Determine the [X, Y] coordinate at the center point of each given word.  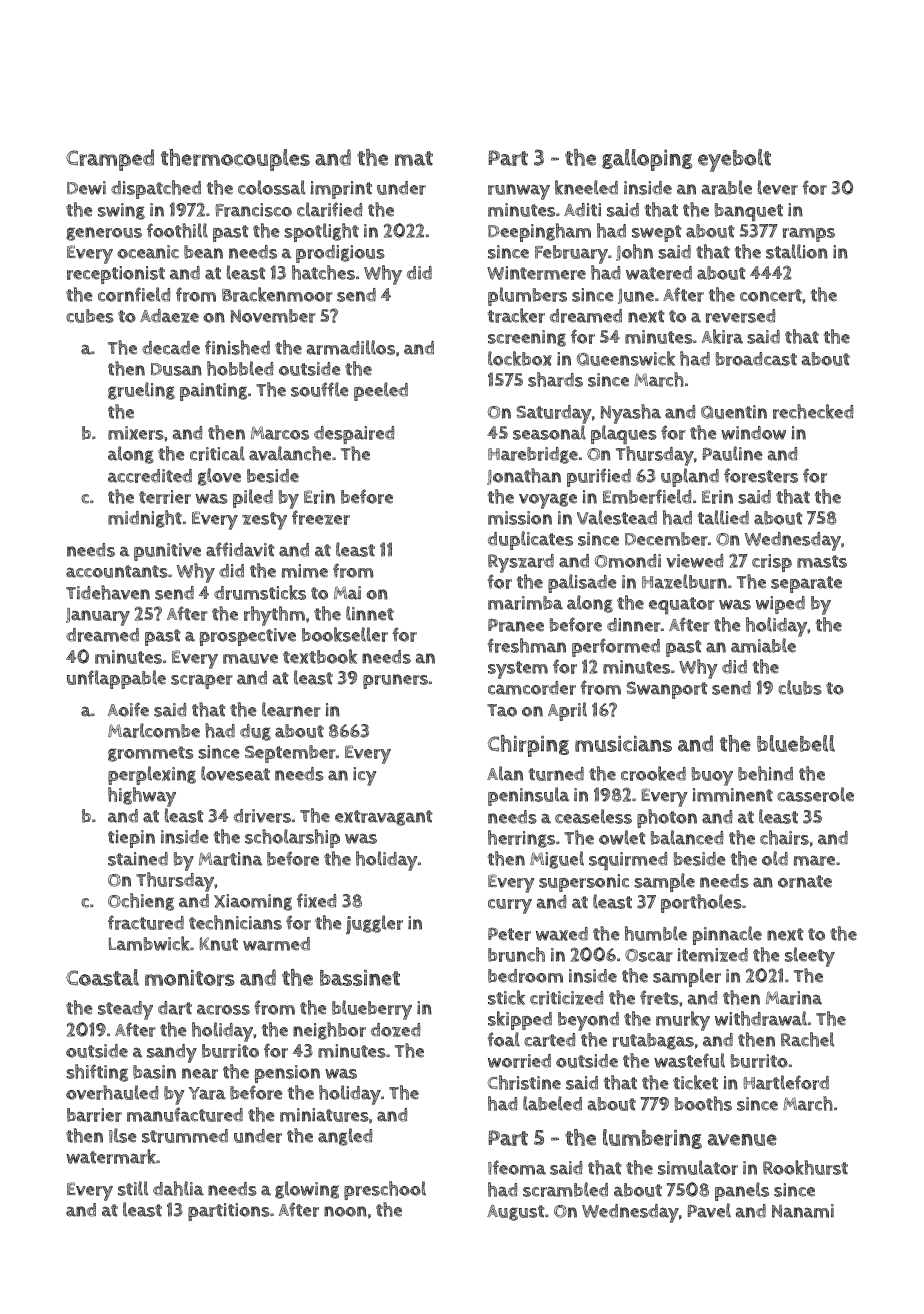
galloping [647, 160]
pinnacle [727, 935]
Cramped [110, 160]
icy [365, 776]
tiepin [131, 839]
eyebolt [734, 160]
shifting [97, 1073]
